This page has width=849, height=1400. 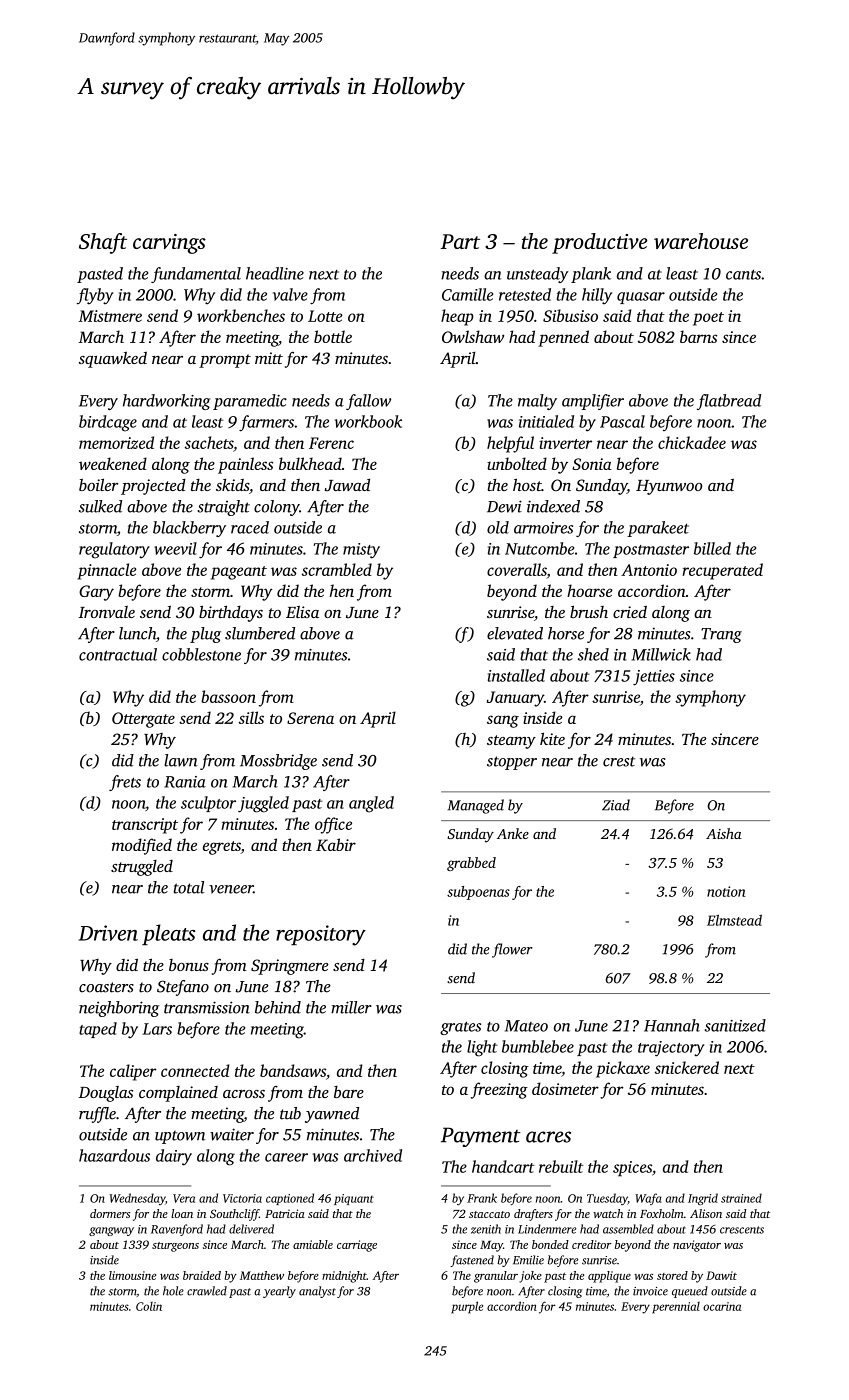 I want to click on Dewi, so click(x=504, y=506).
